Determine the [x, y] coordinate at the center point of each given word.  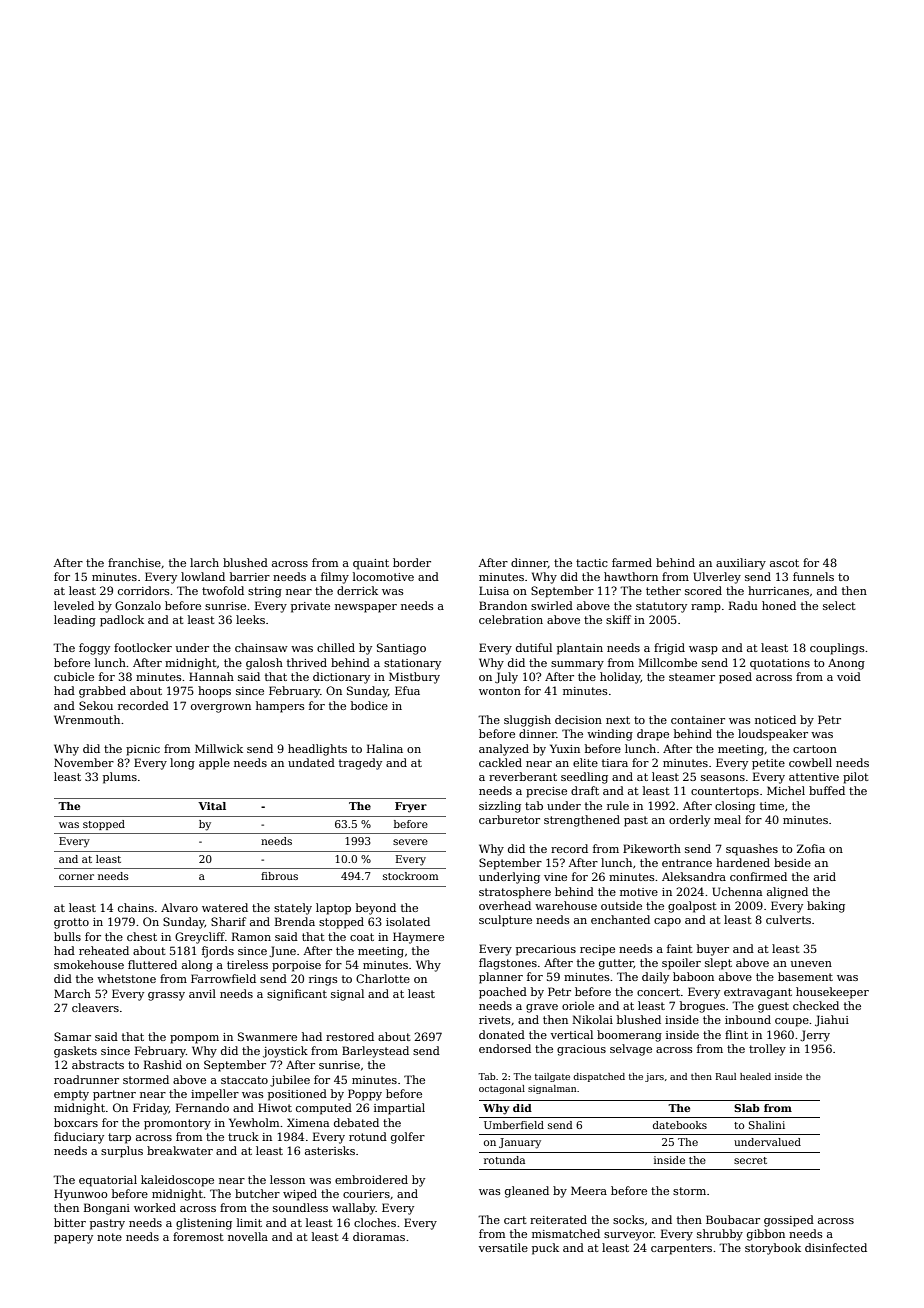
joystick [285, 1052]
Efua [407, 690]
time [772, 806]
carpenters [681, 1249]
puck [545, 1249]
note [109, 1237]
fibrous [279, 876]
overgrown [221, 708]
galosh [264, 664]
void [849, 676]
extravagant [758, 993]
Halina [385, 748]
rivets [495, 1020]
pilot [856, 778]
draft [585, 790]
